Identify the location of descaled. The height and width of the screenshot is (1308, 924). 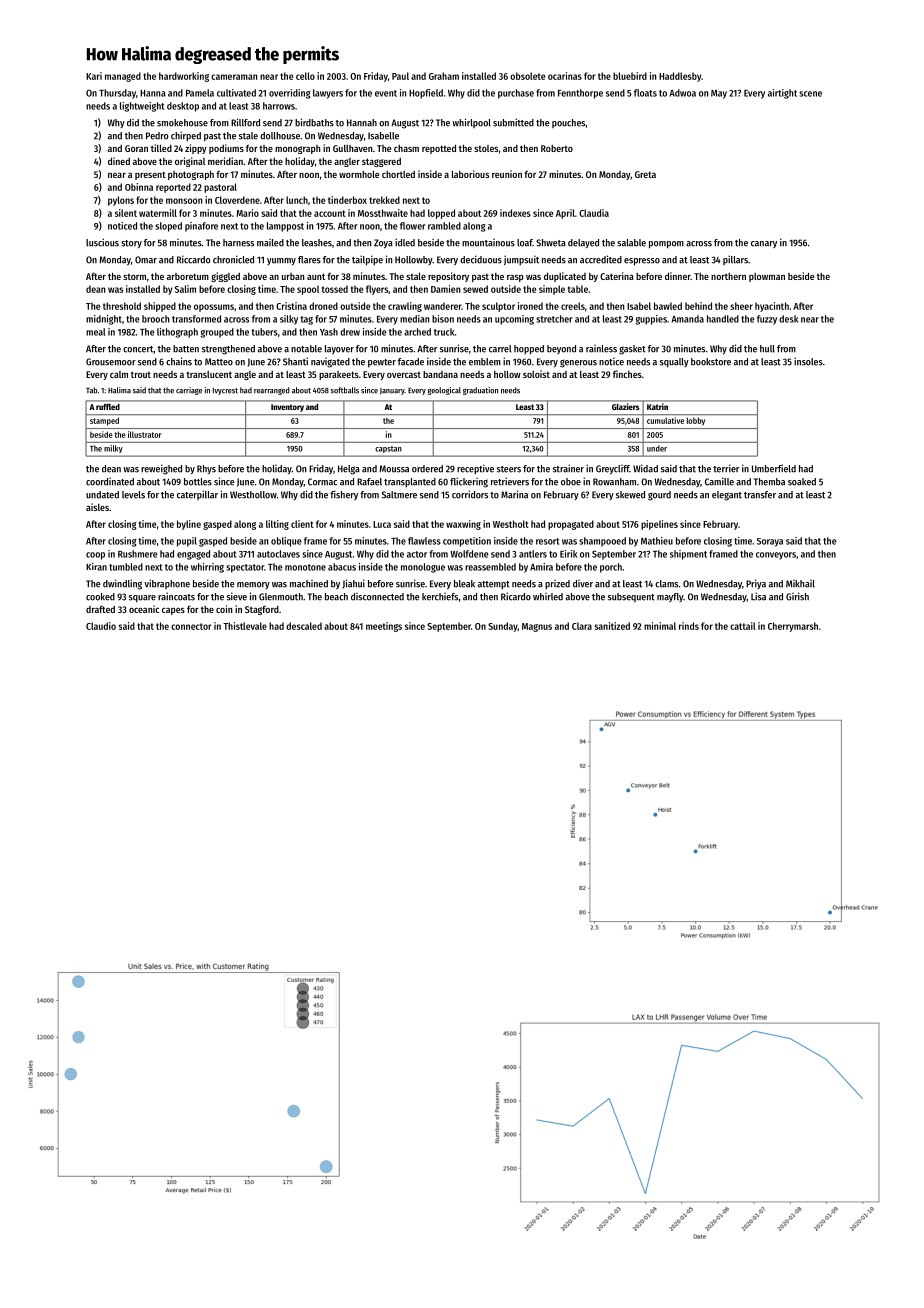
(304, 626).
